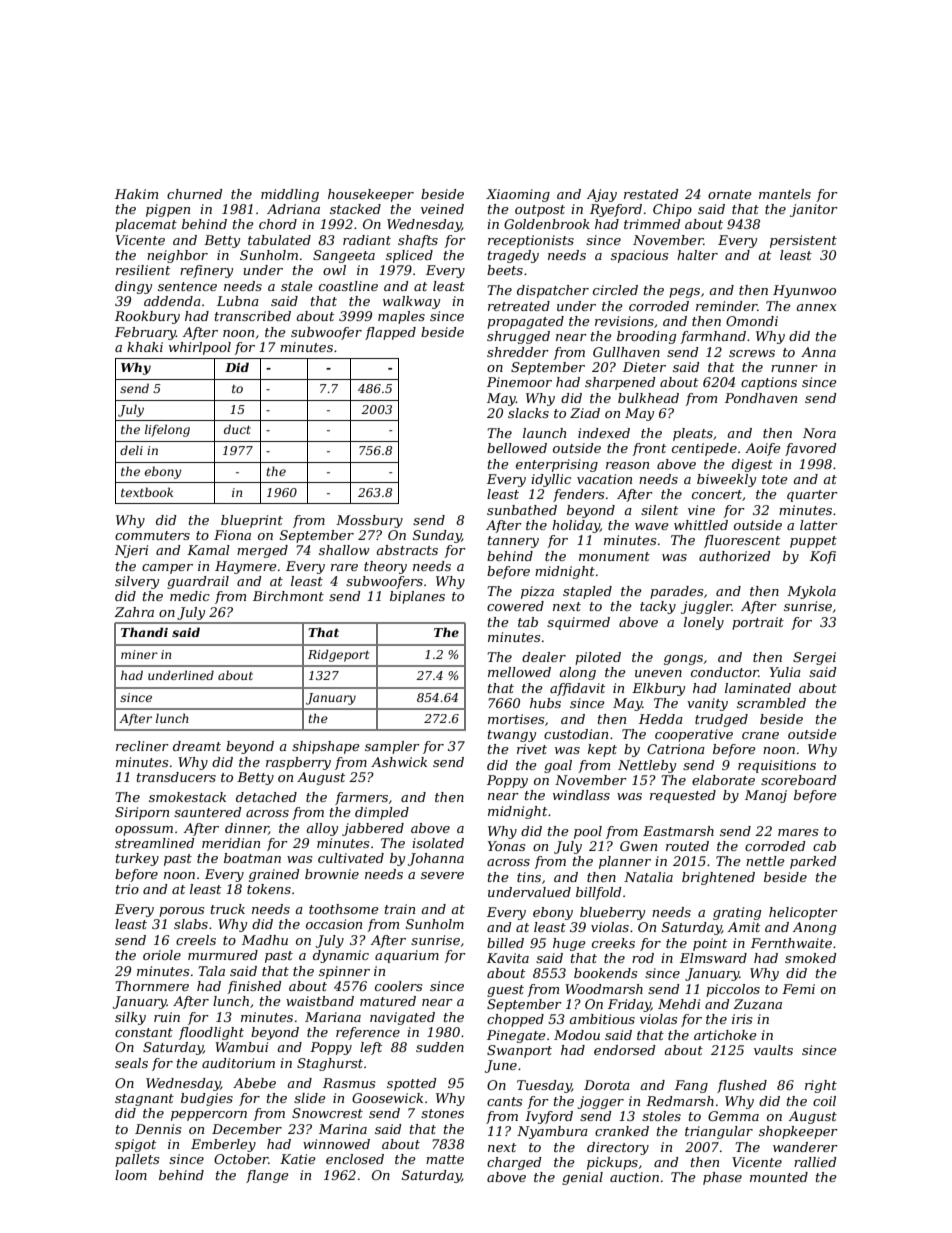 The height and width of the screenshot is (1233, 952). What do you see at coordinates (819, 433) in the screenshot?
I see `Nora` at bounding box center [819, 433].
